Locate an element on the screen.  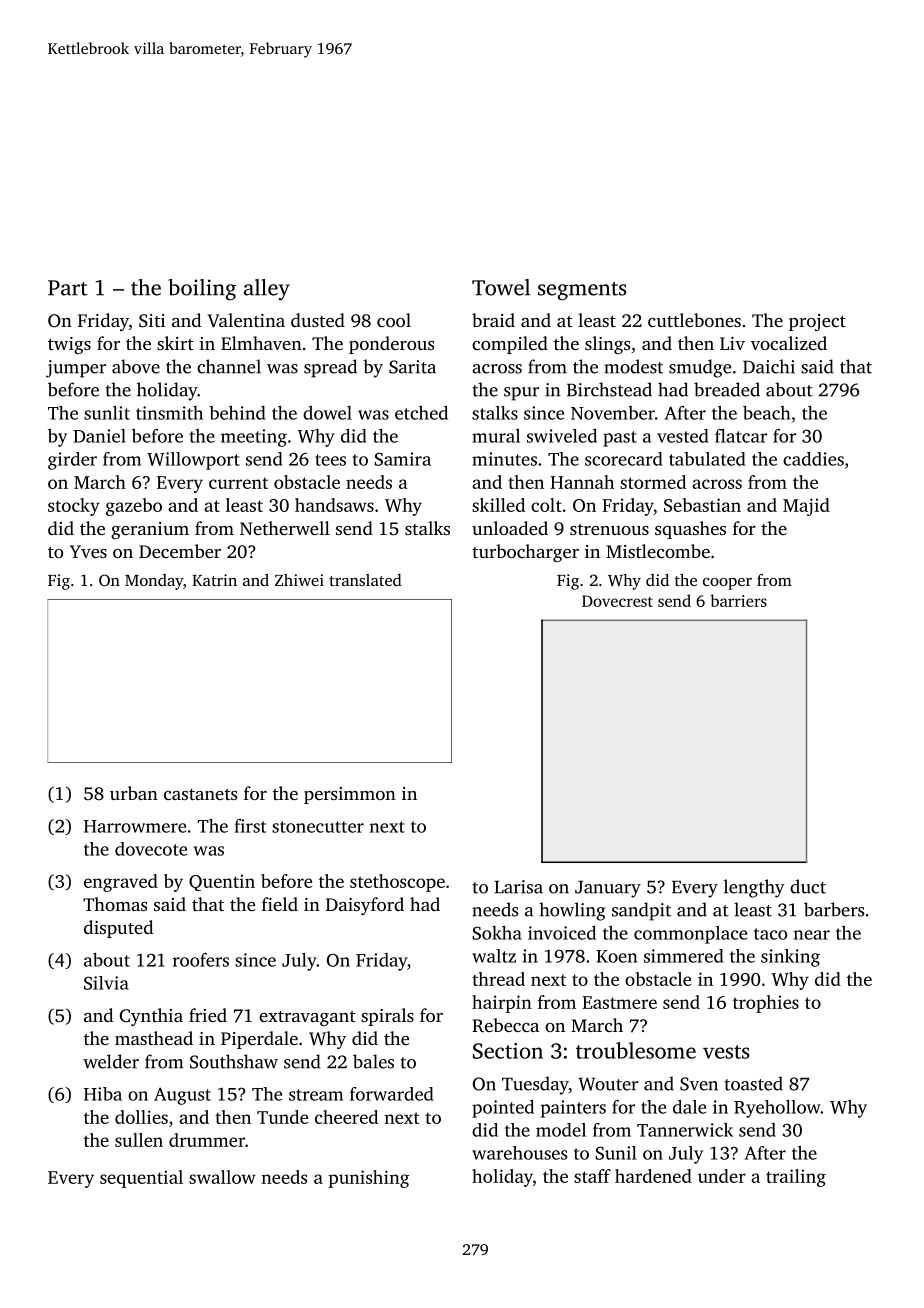
turbocharger is located at coordinates (525, 553).
